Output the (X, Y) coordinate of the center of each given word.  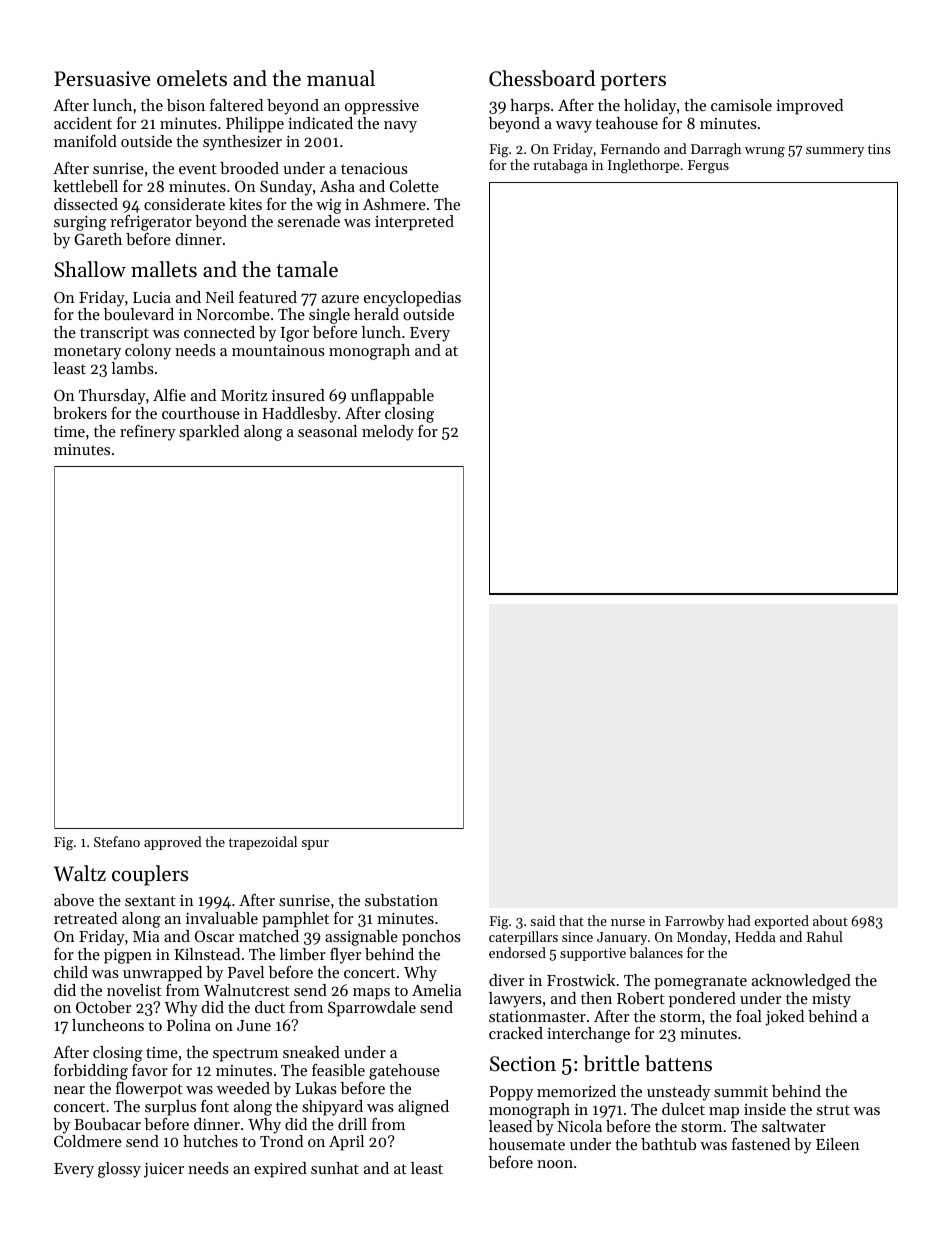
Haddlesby (299, 415)
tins (879, 149)
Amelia (437, 990)
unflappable (392, 397)
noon (555, 1164)
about (830, 920)
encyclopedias (412, 299)
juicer (164, 1170)
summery (835, 152)
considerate (184, 204)
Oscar (214, 936)
